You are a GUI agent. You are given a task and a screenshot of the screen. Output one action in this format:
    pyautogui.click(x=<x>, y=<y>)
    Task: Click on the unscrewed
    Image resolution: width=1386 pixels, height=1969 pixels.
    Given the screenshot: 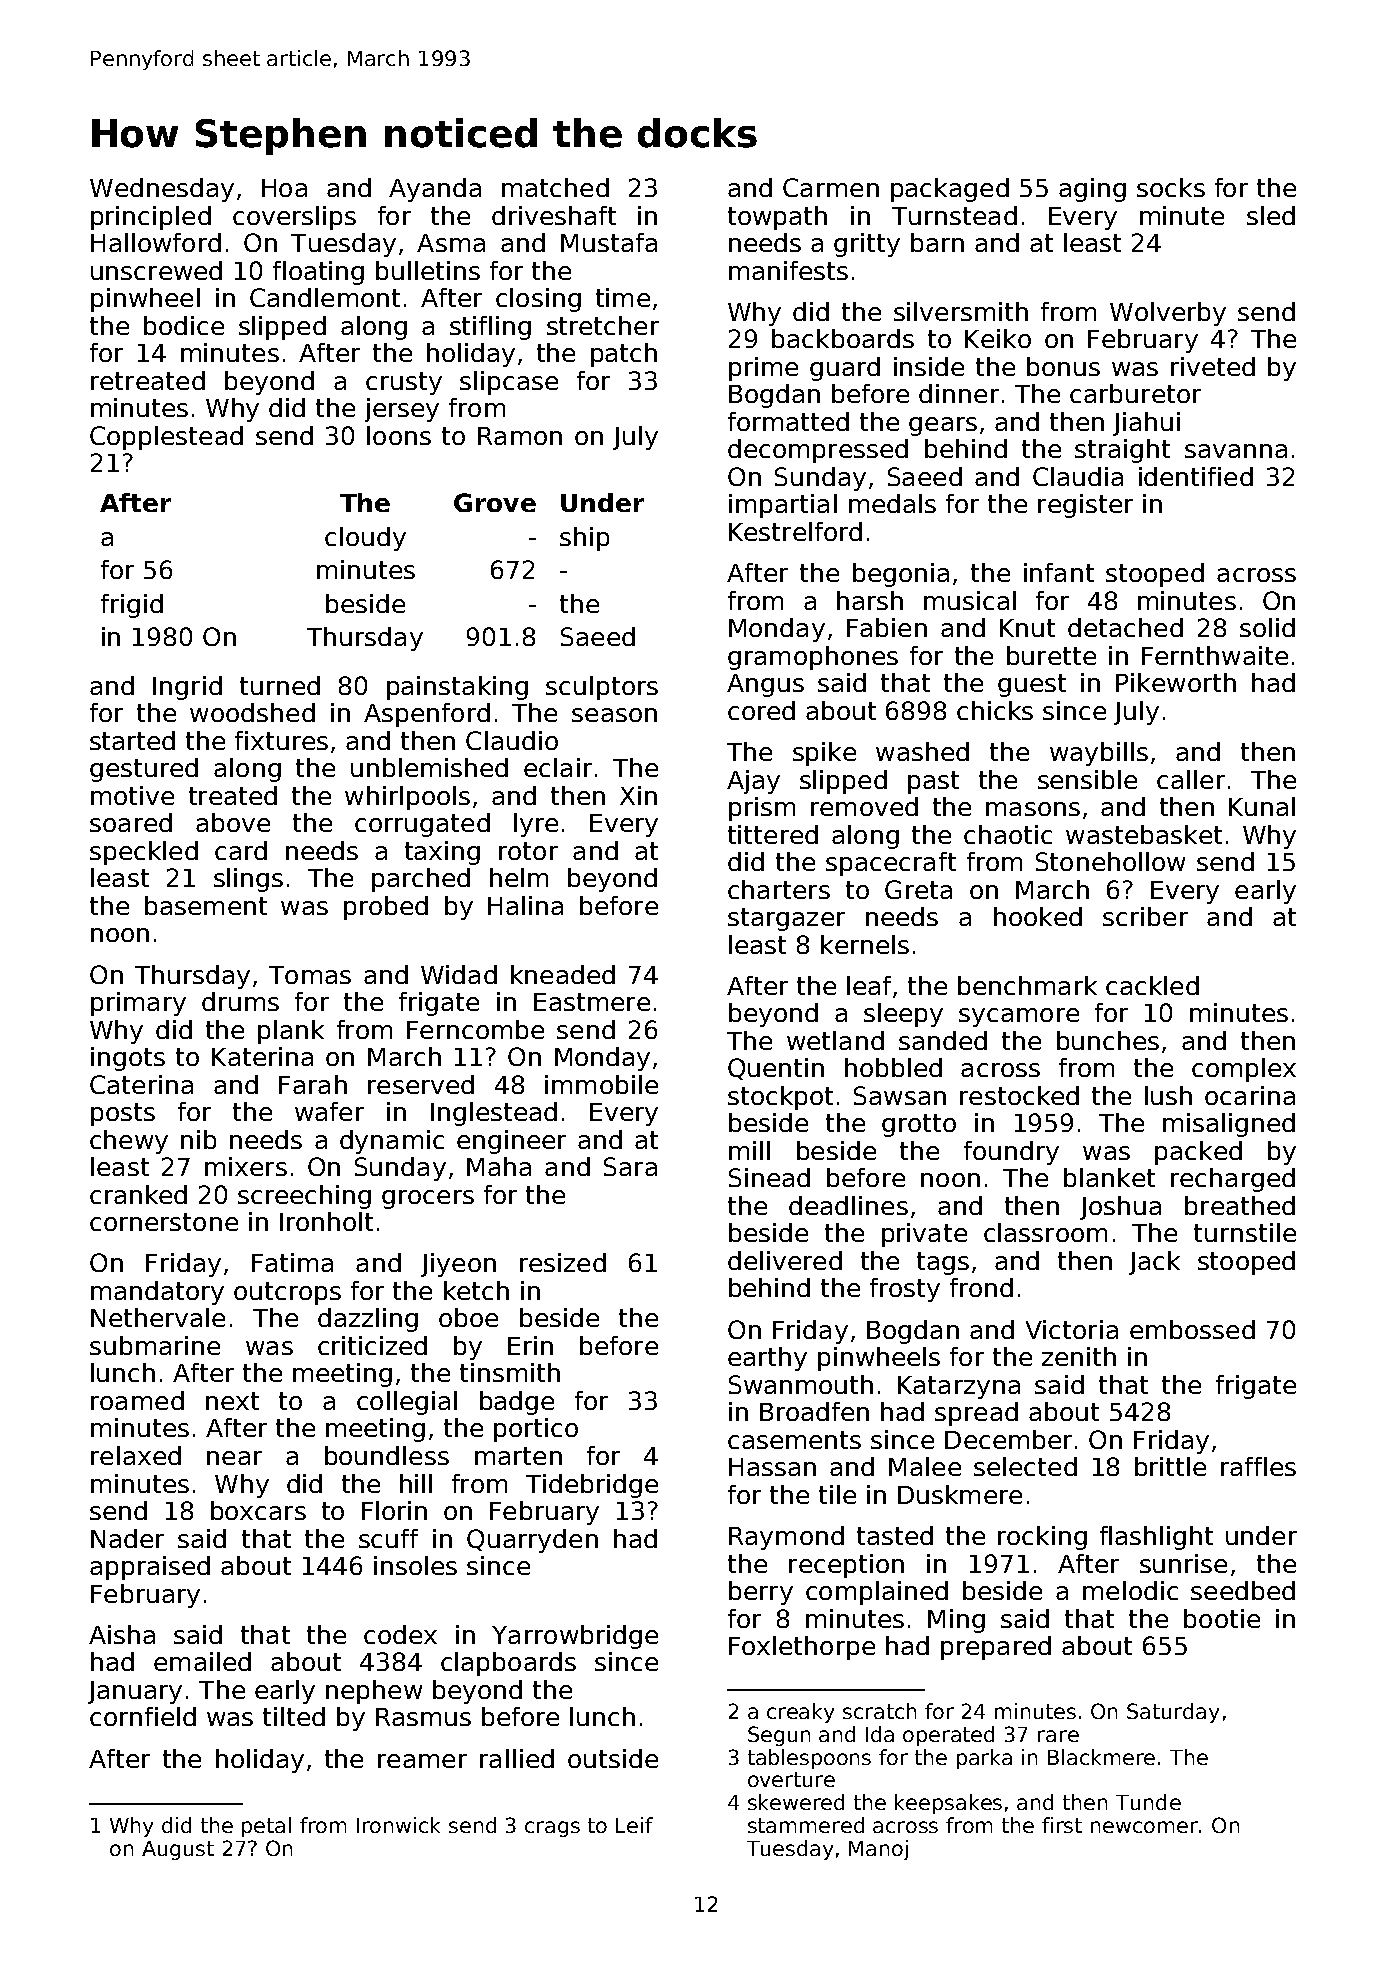 What is the action you would take?
    pyautogui.click(x=156, y=270)
